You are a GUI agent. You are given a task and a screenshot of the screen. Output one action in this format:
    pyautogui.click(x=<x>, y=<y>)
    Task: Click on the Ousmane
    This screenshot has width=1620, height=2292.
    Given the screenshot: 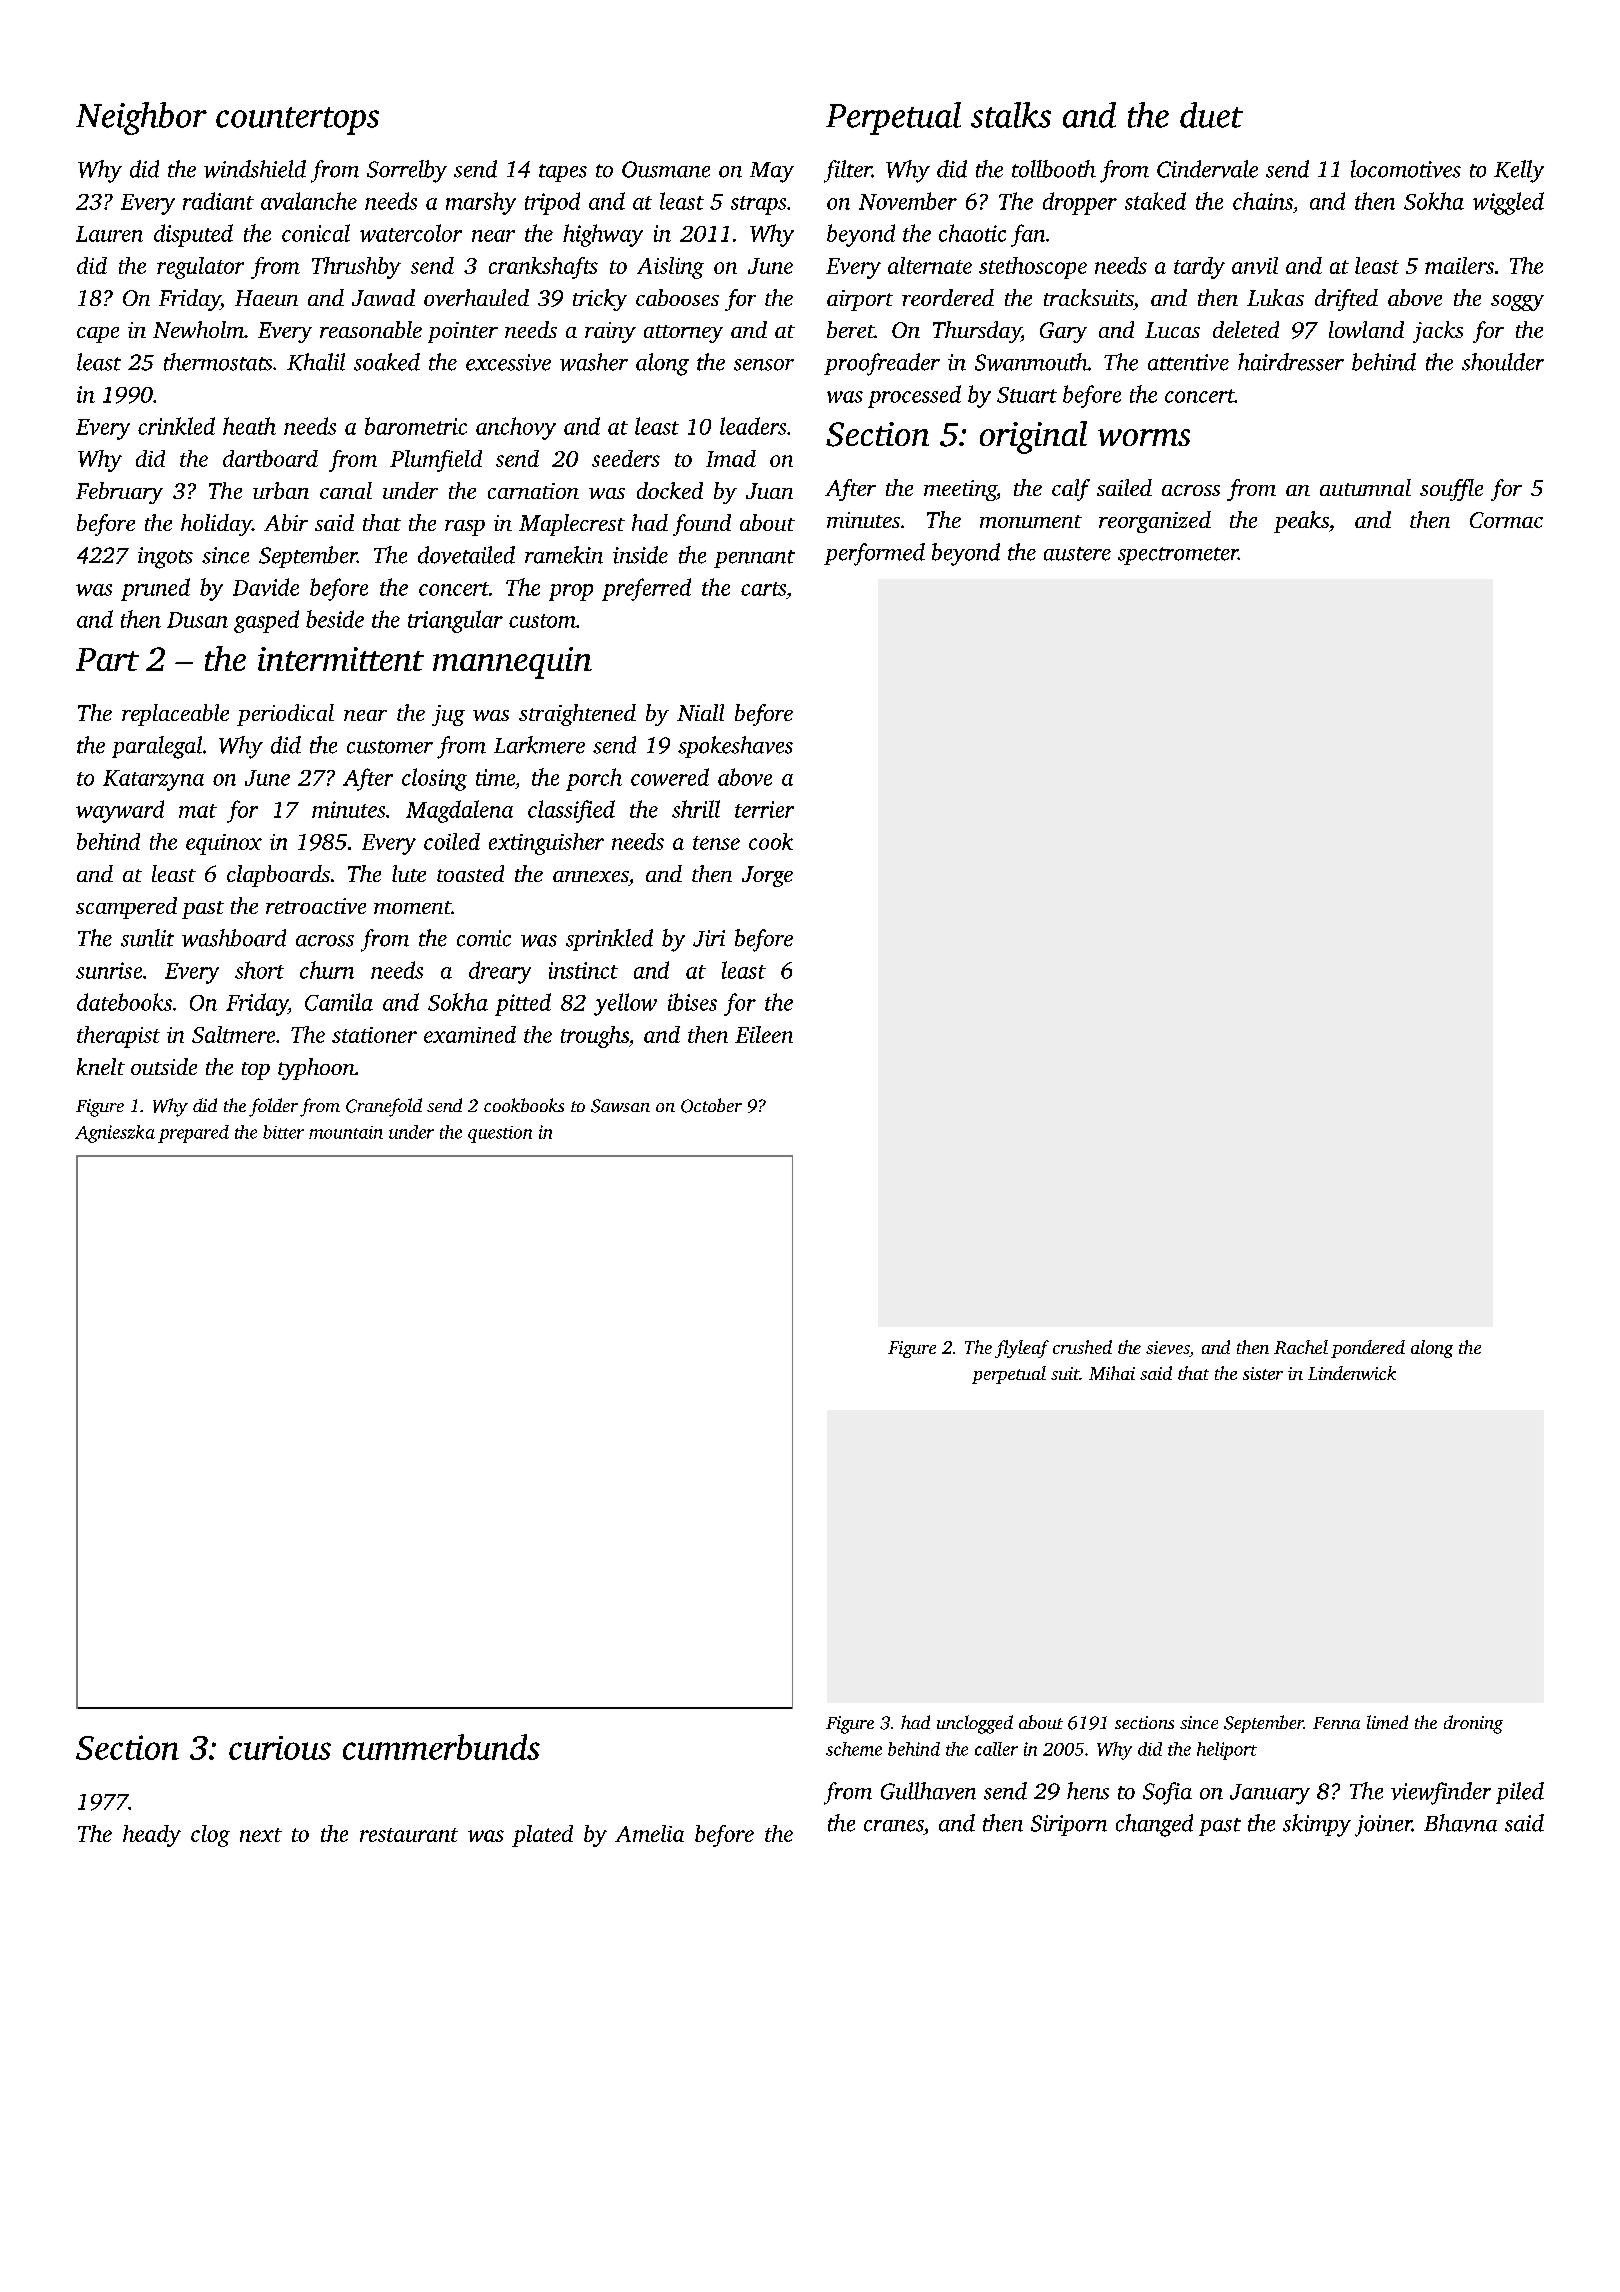 What is the action you would take?
    pyautogui.click(x=666, y=169)
